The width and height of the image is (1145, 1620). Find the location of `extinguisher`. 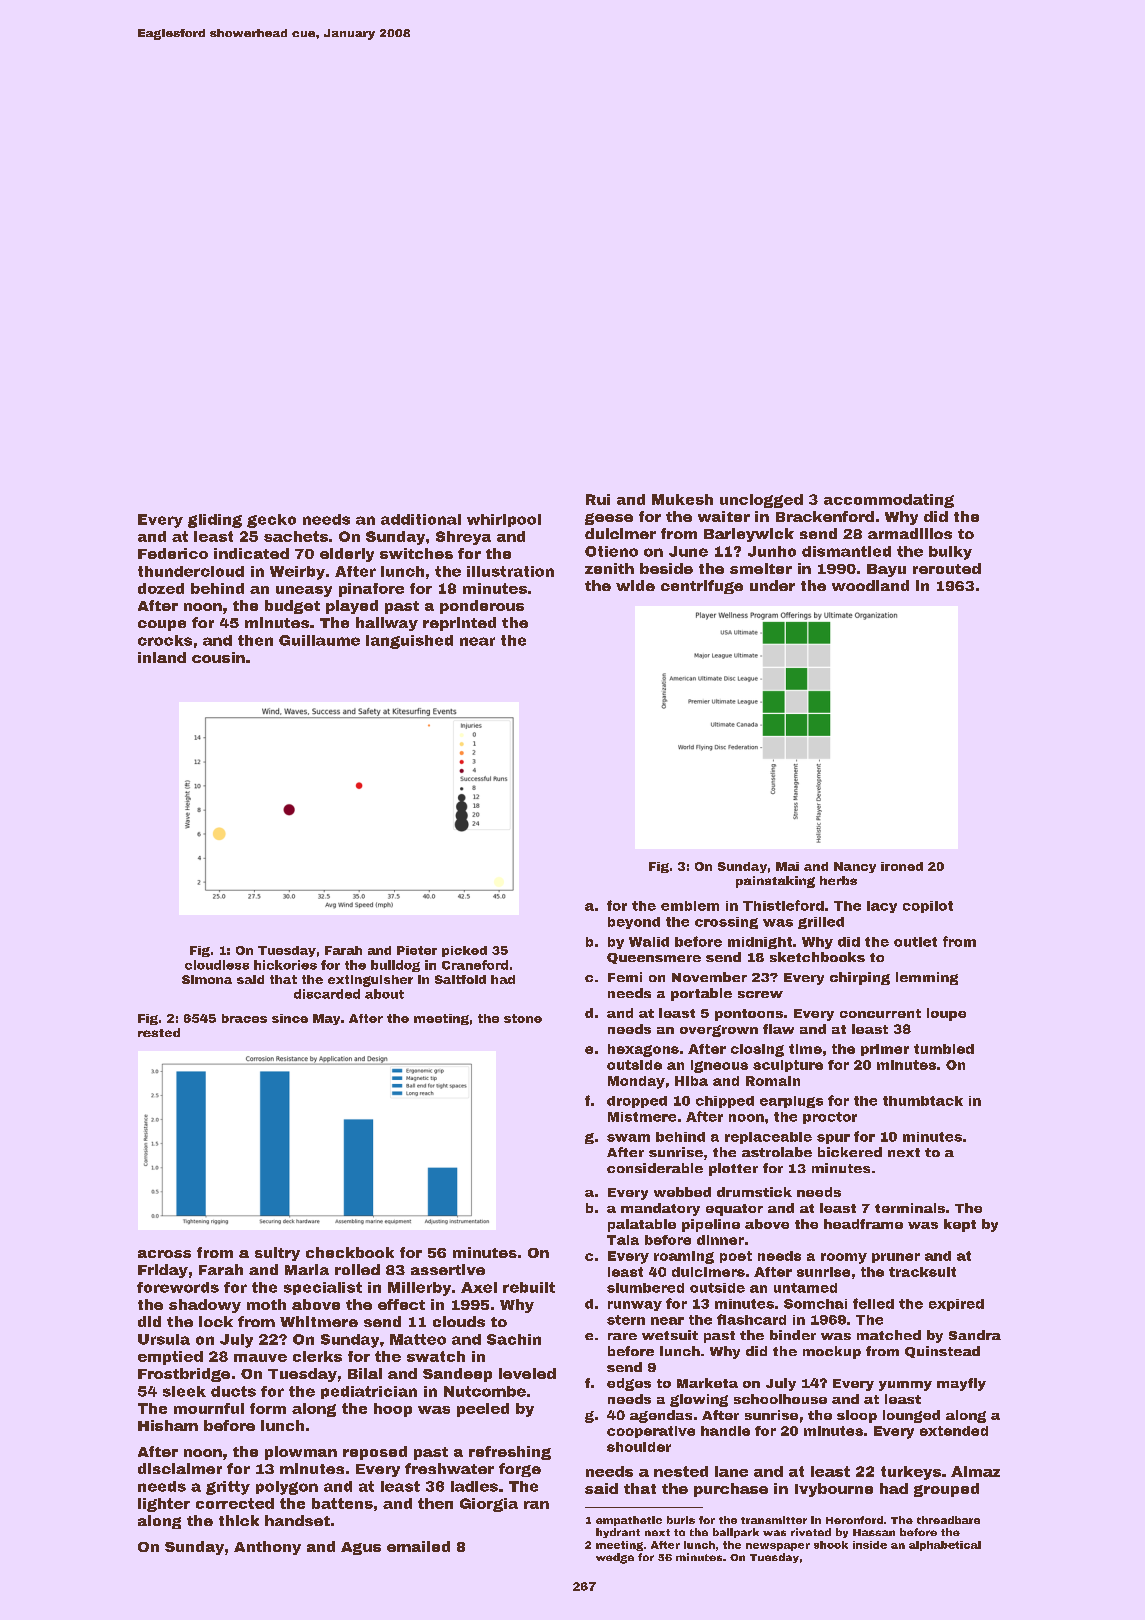

extinguisher is located at coordinates (370, 981).
